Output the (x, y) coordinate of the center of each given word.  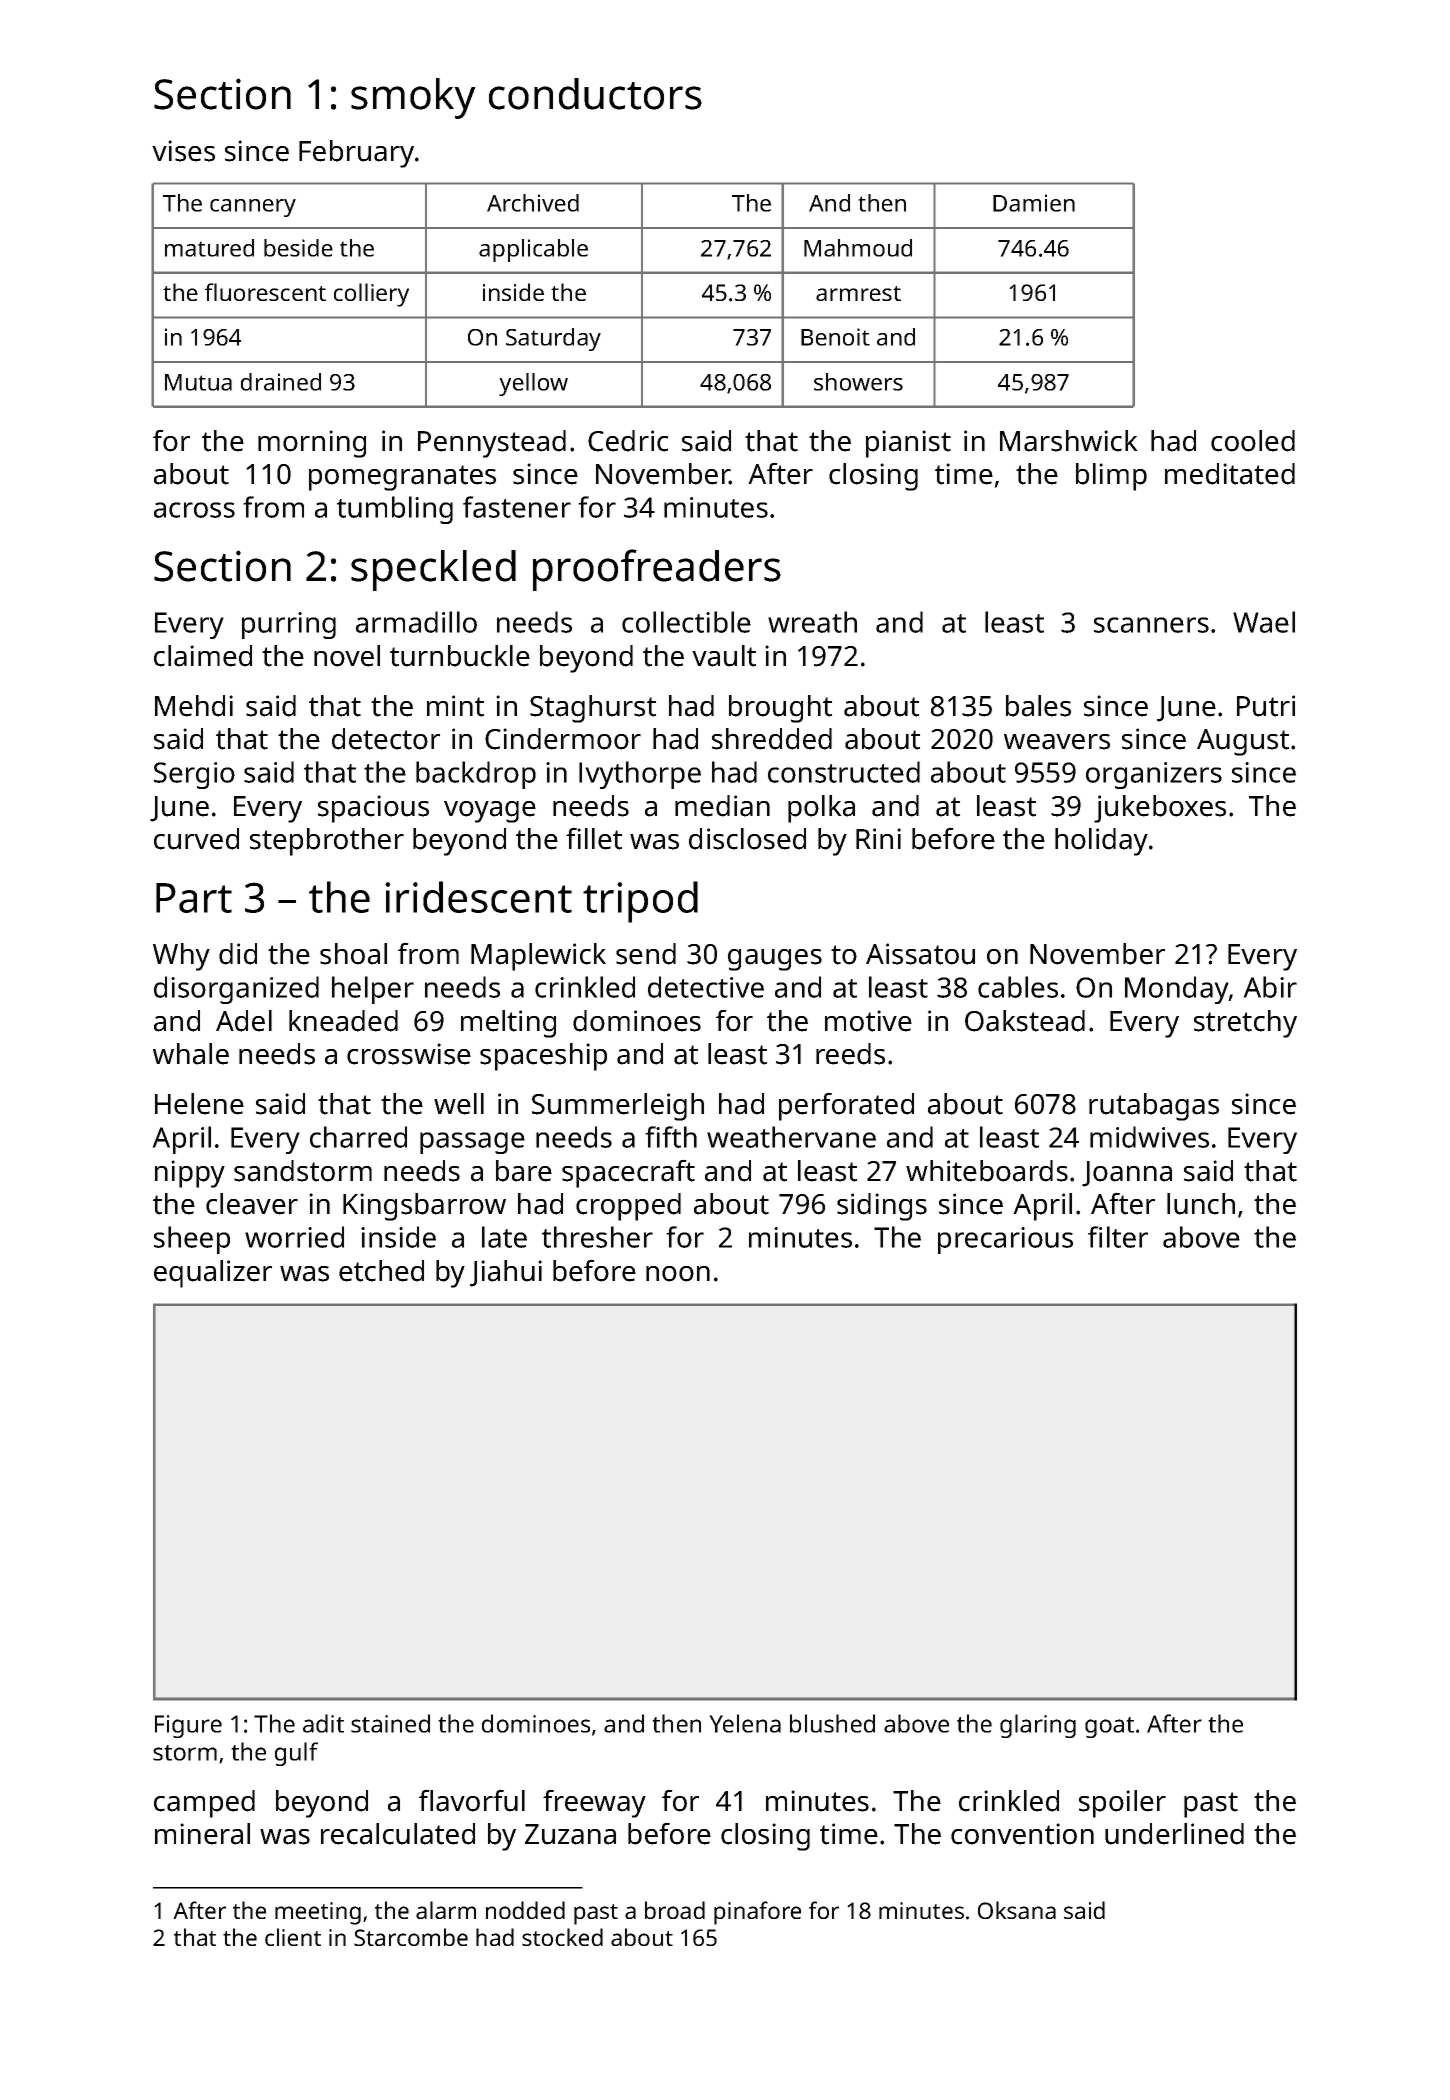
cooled (1253, 441)
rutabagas (1154, 1107)
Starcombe (411, 1937)
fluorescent (265, 292)
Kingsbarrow (424, 1207)
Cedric (628, 441)
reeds (850, 1054)
